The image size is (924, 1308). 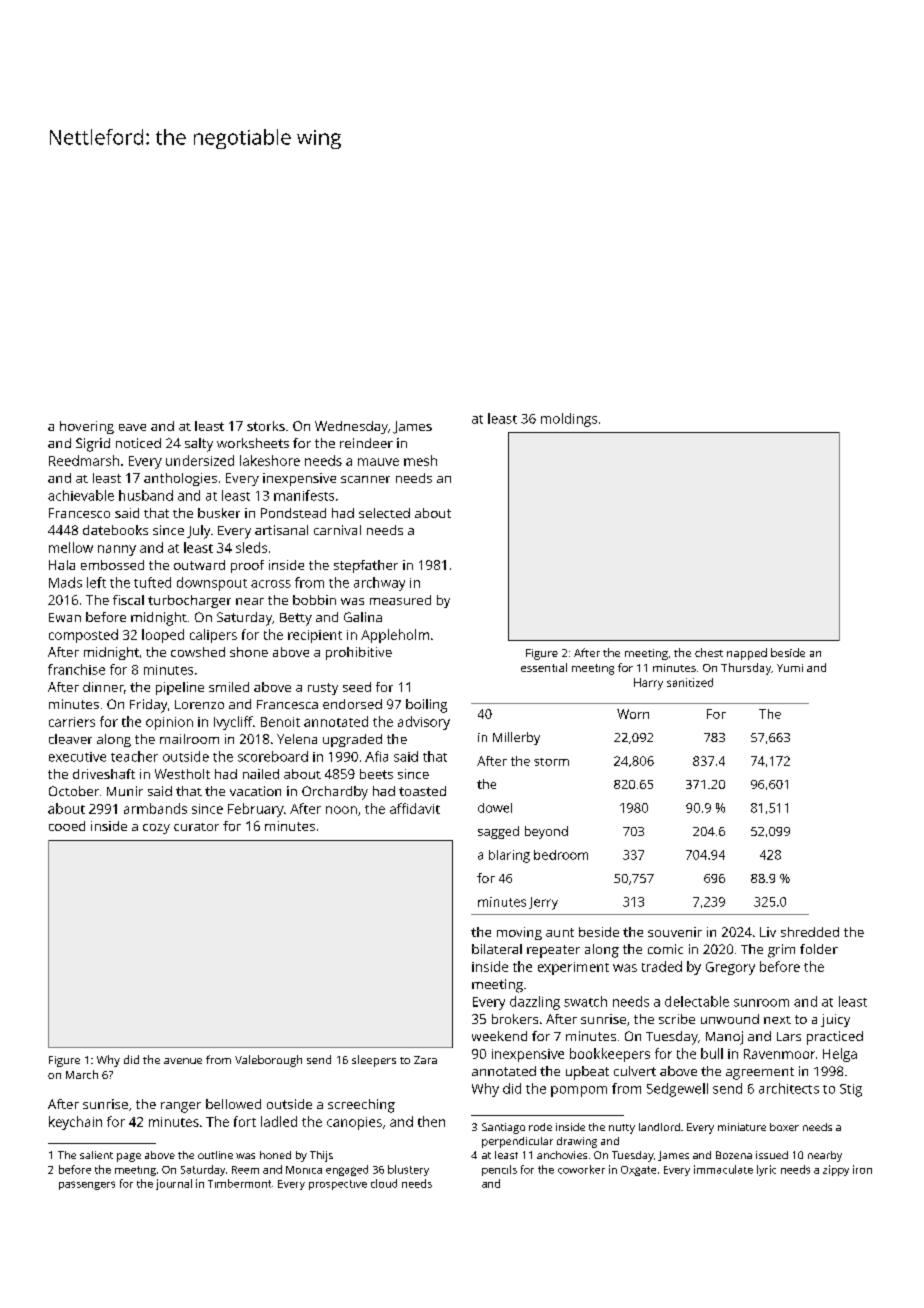 I want to click on moldings, so click(x=569, y=420).
